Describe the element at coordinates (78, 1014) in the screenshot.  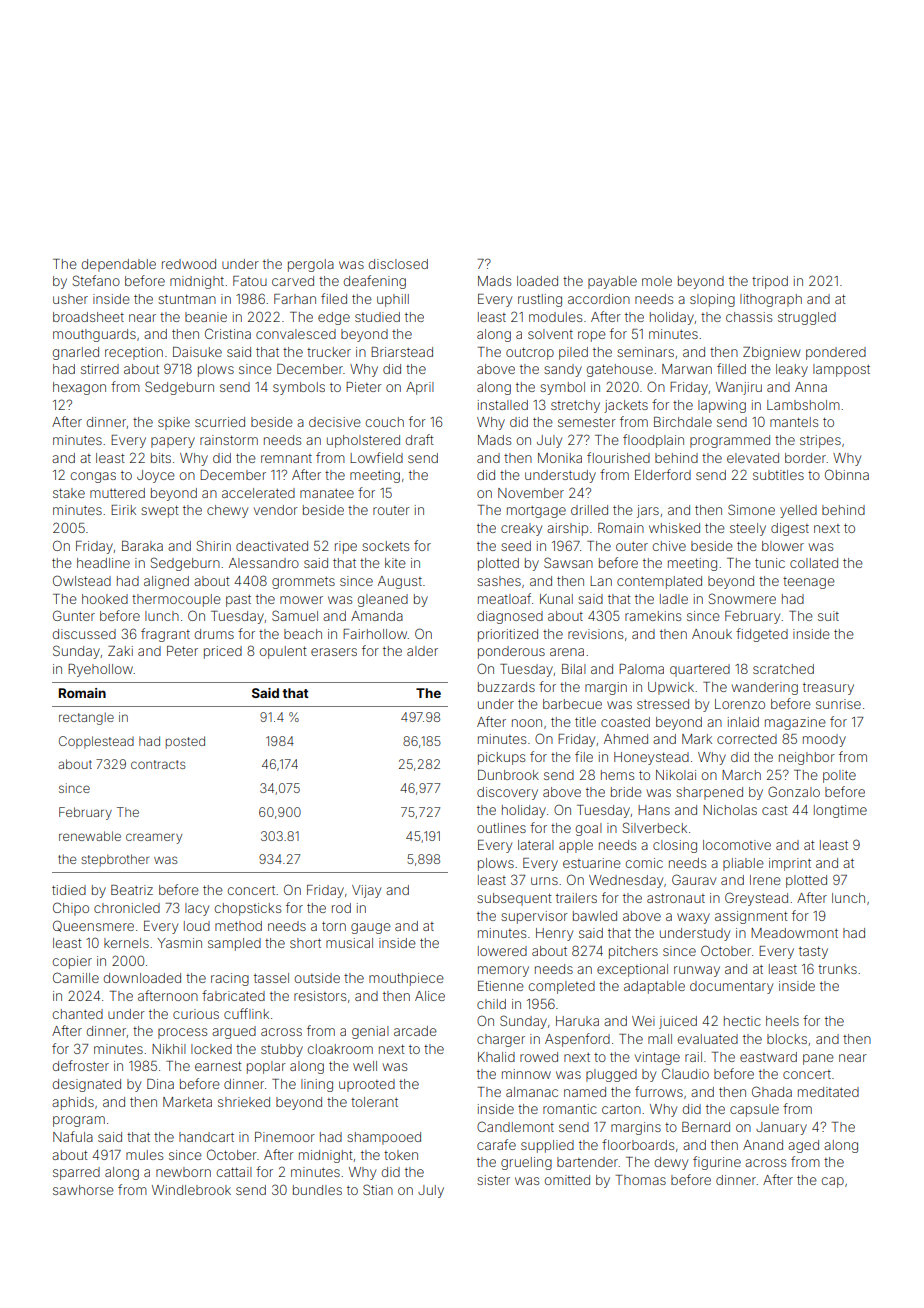
I see `chanted` at that location.
